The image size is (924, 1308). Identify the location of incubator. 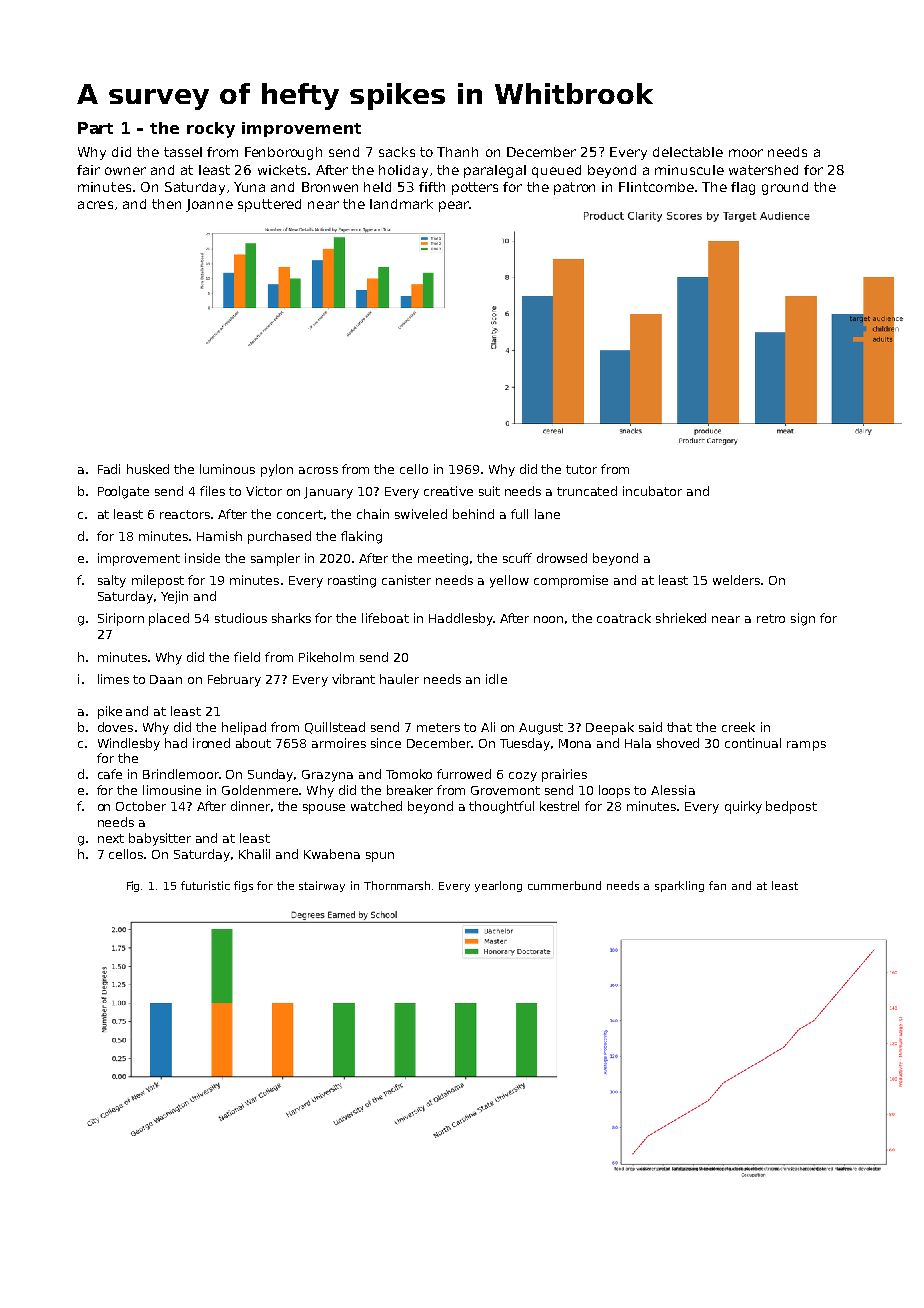
(652, 491).
